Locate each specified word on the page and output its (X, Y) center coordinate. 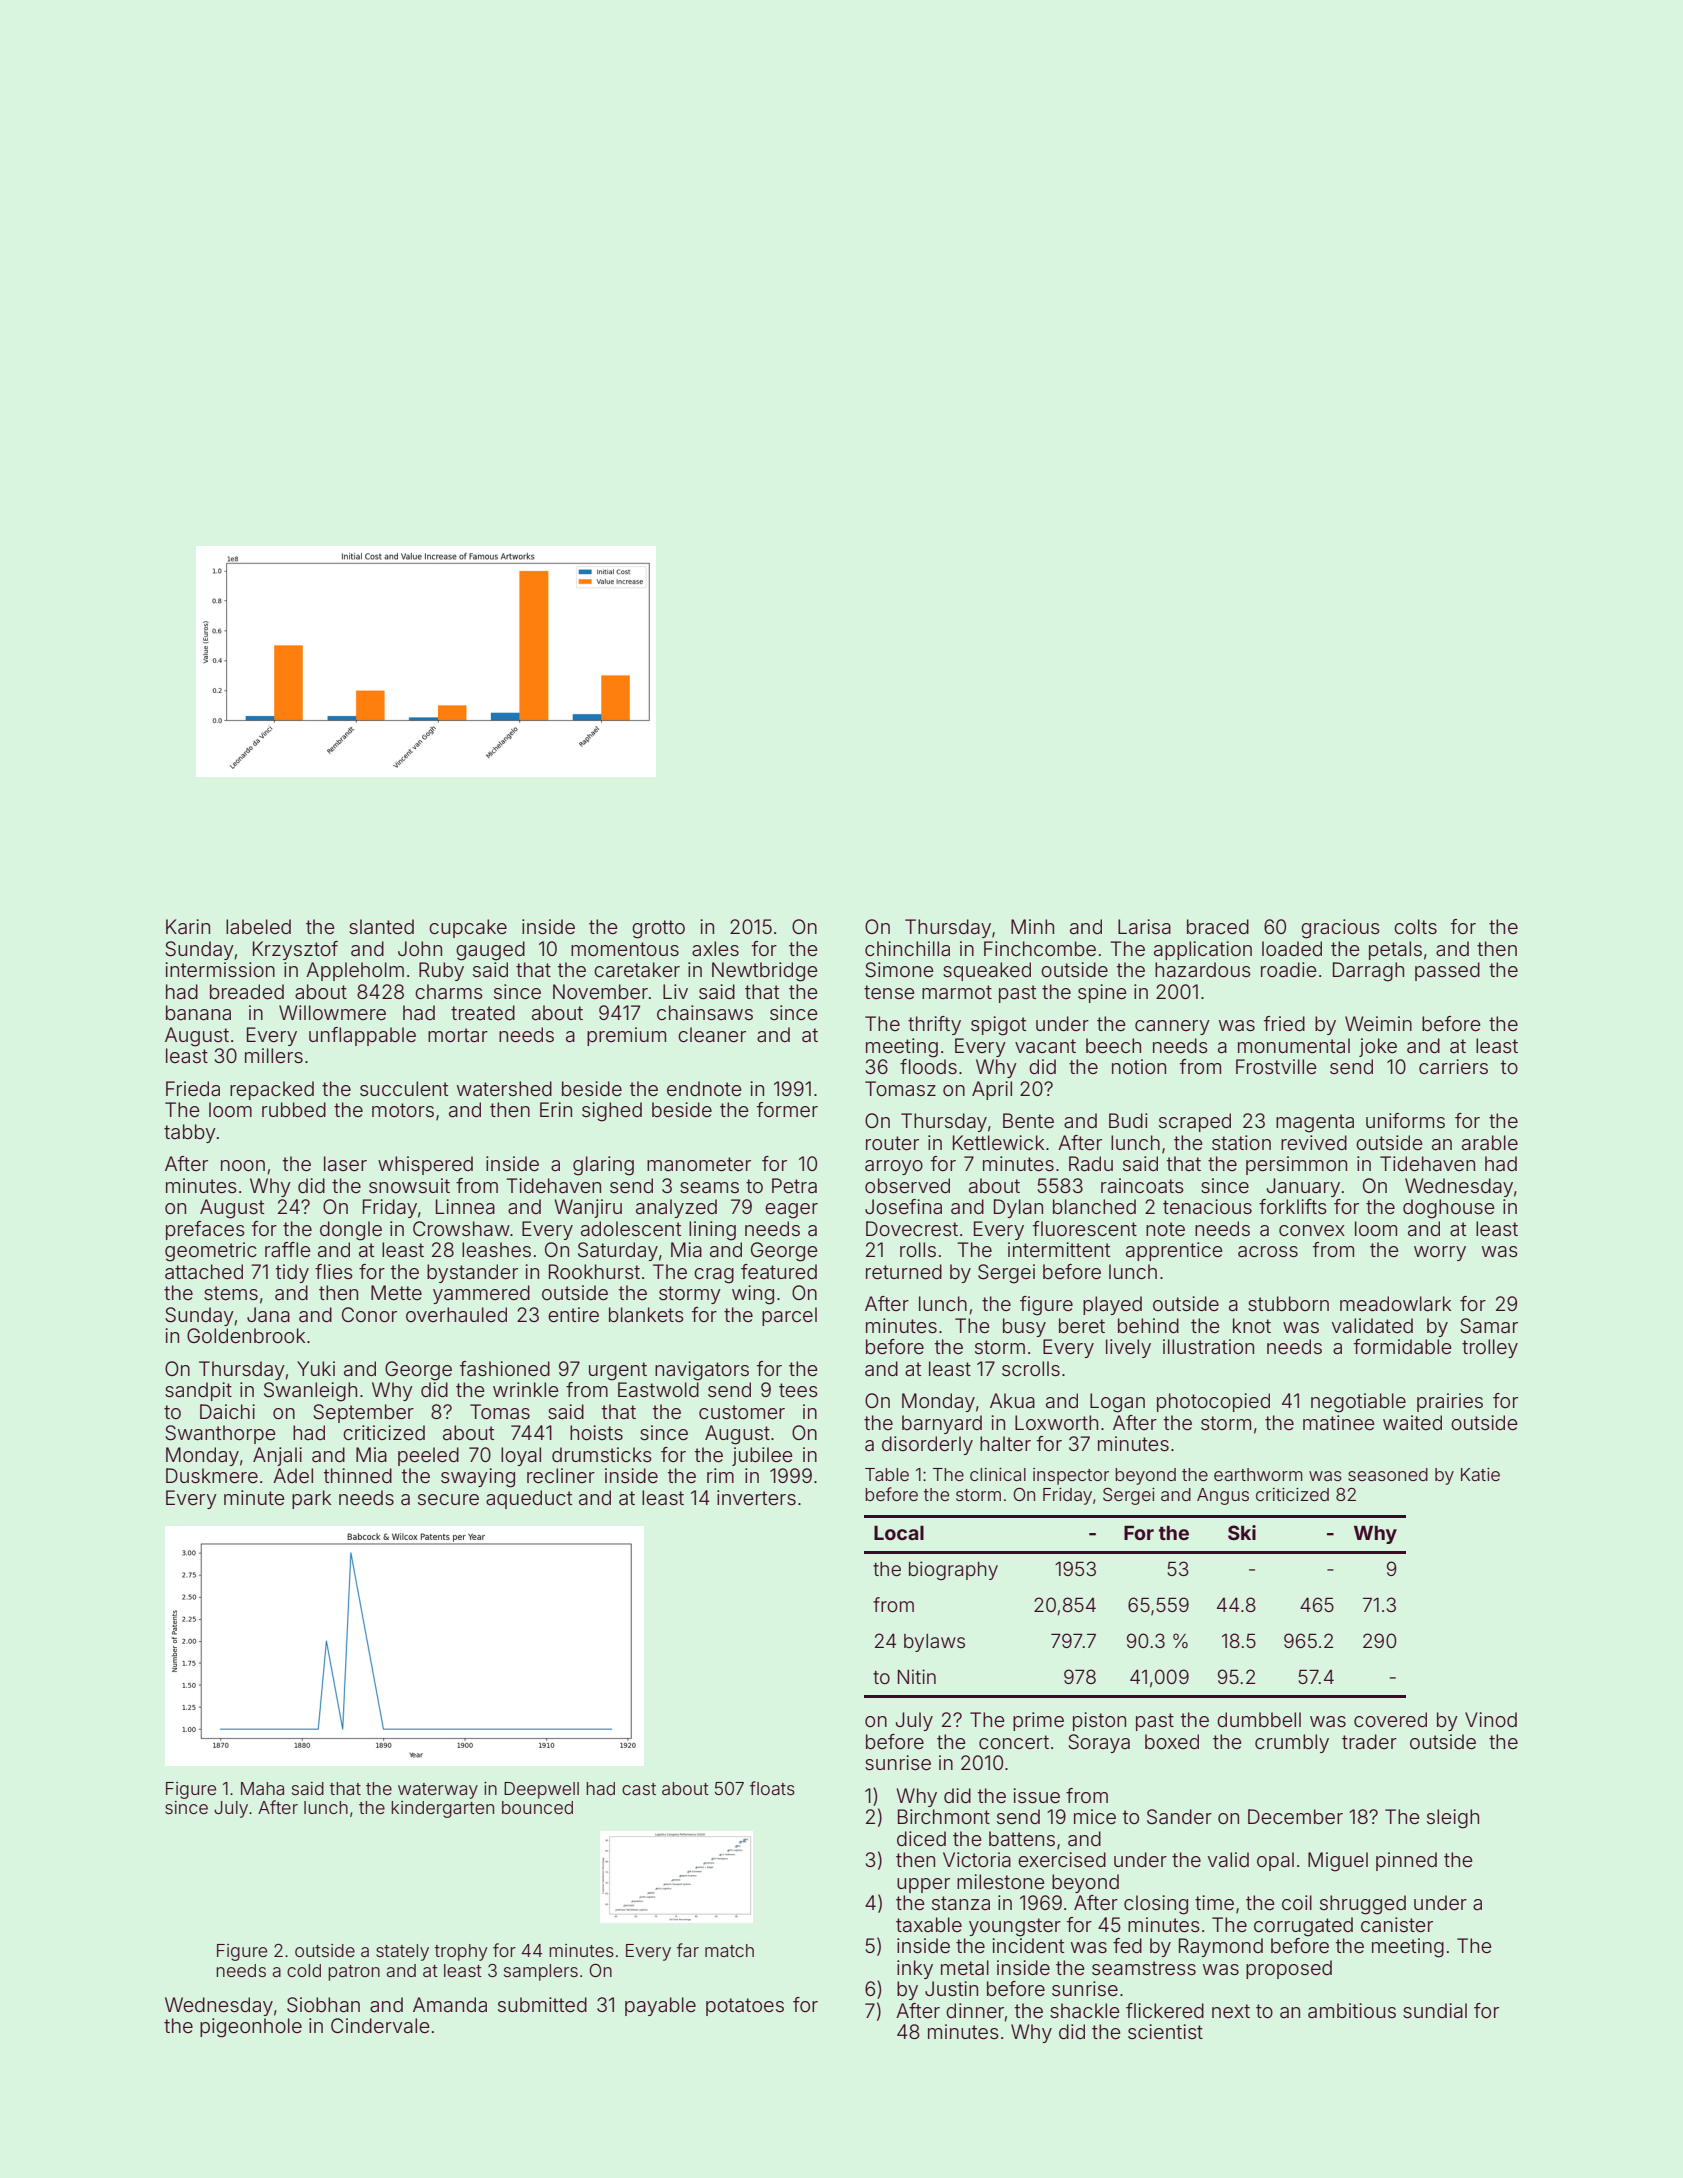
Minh (1032, 926)
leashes (496, 1249)
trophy (461, 1952)
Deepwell (541, 1790)
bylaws (934, 1643)
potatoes (745, 2007)
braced (1218, 926)
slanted (381, 926)
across (1268, 1251)
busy (1024, 1327)
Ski (1242, 1532)
